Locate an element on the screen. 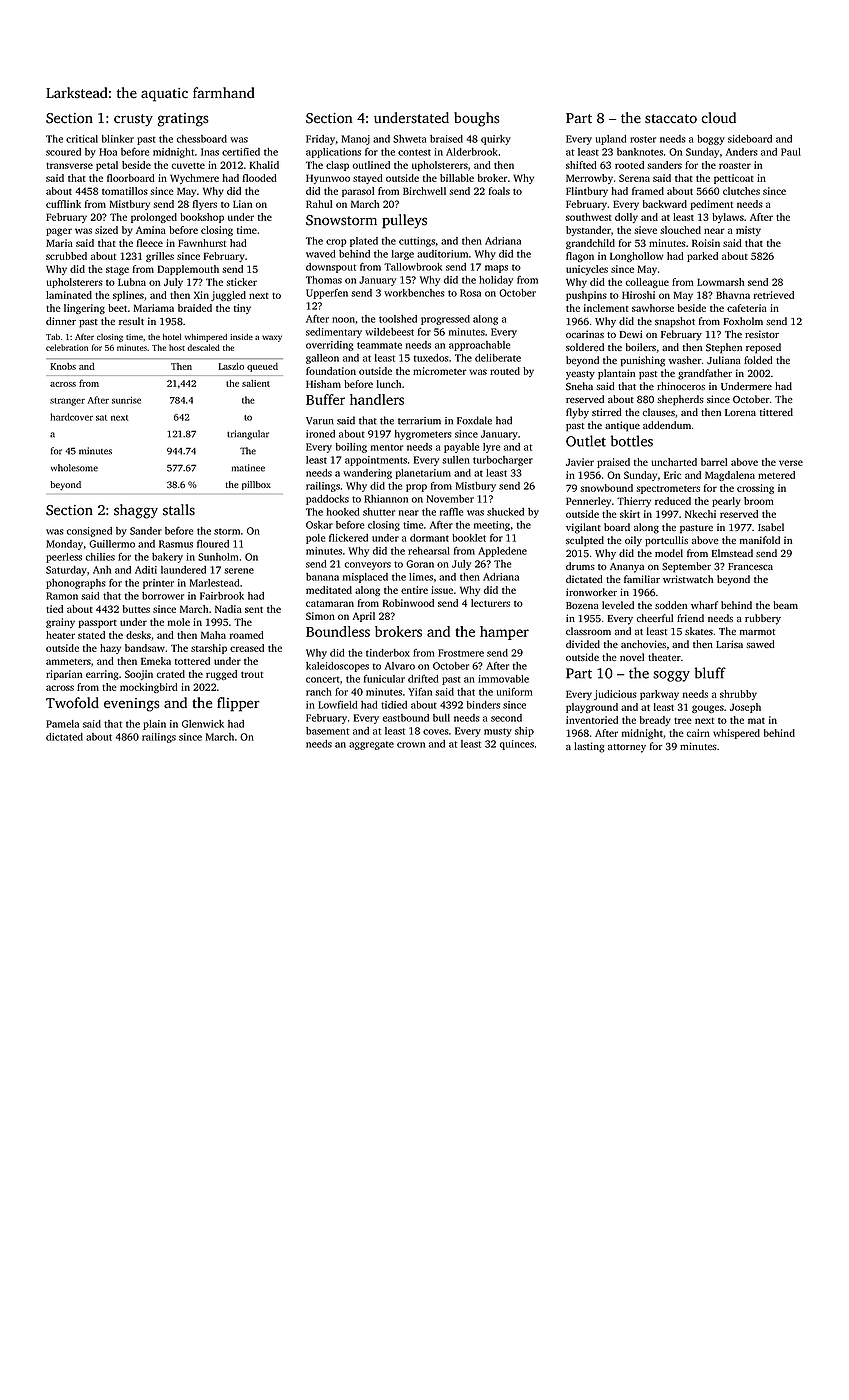  petticoat is located at coordinates (734, 179).
